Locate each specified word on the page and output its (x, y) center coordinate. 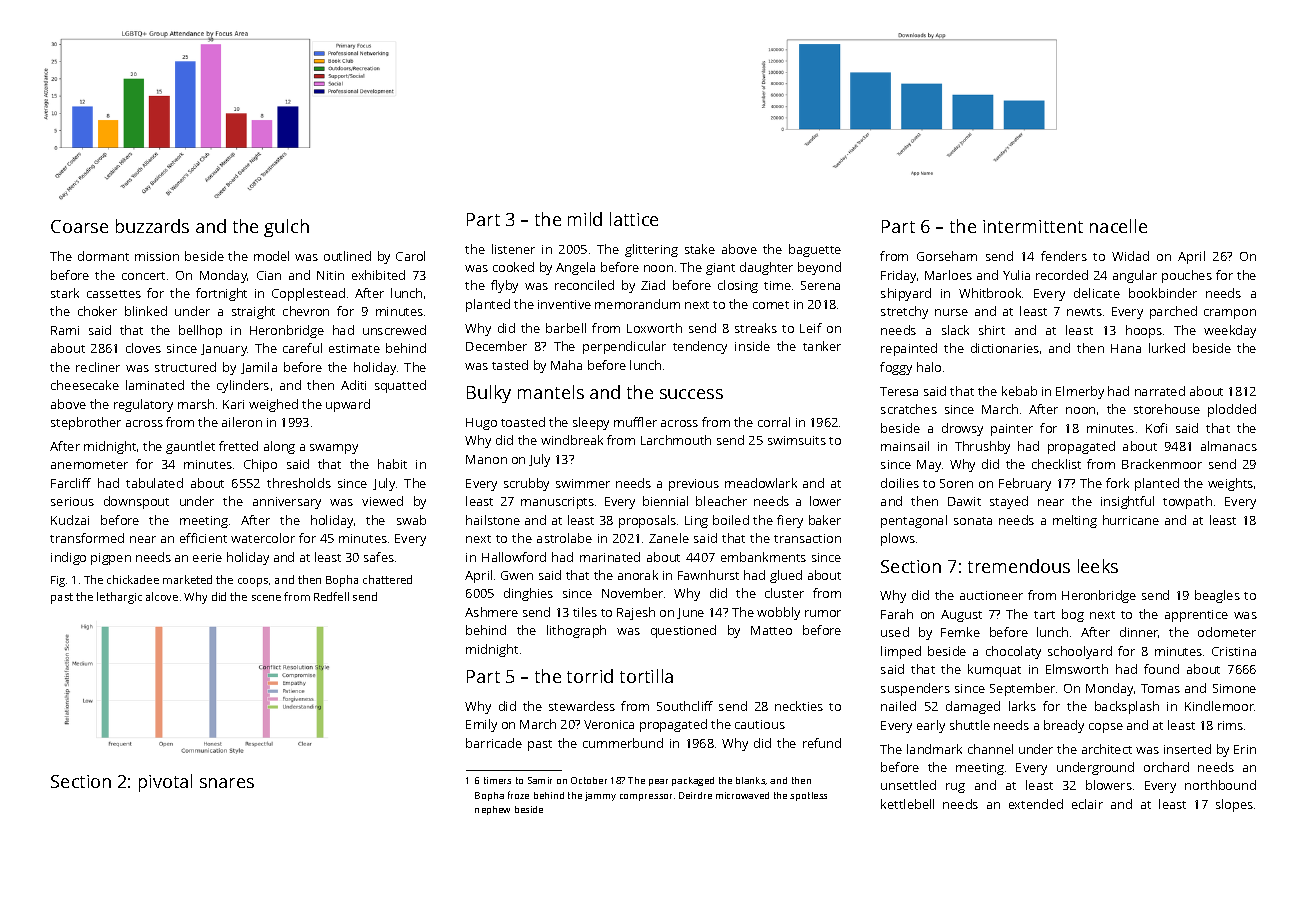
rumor (823, 613)
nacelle (1118, 226)
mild (585, 219)
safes (379, 557)
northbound (1220, 785)
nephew (492, 810)
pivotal (165, 783)
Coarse (79, 226)
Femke (960, 632)
